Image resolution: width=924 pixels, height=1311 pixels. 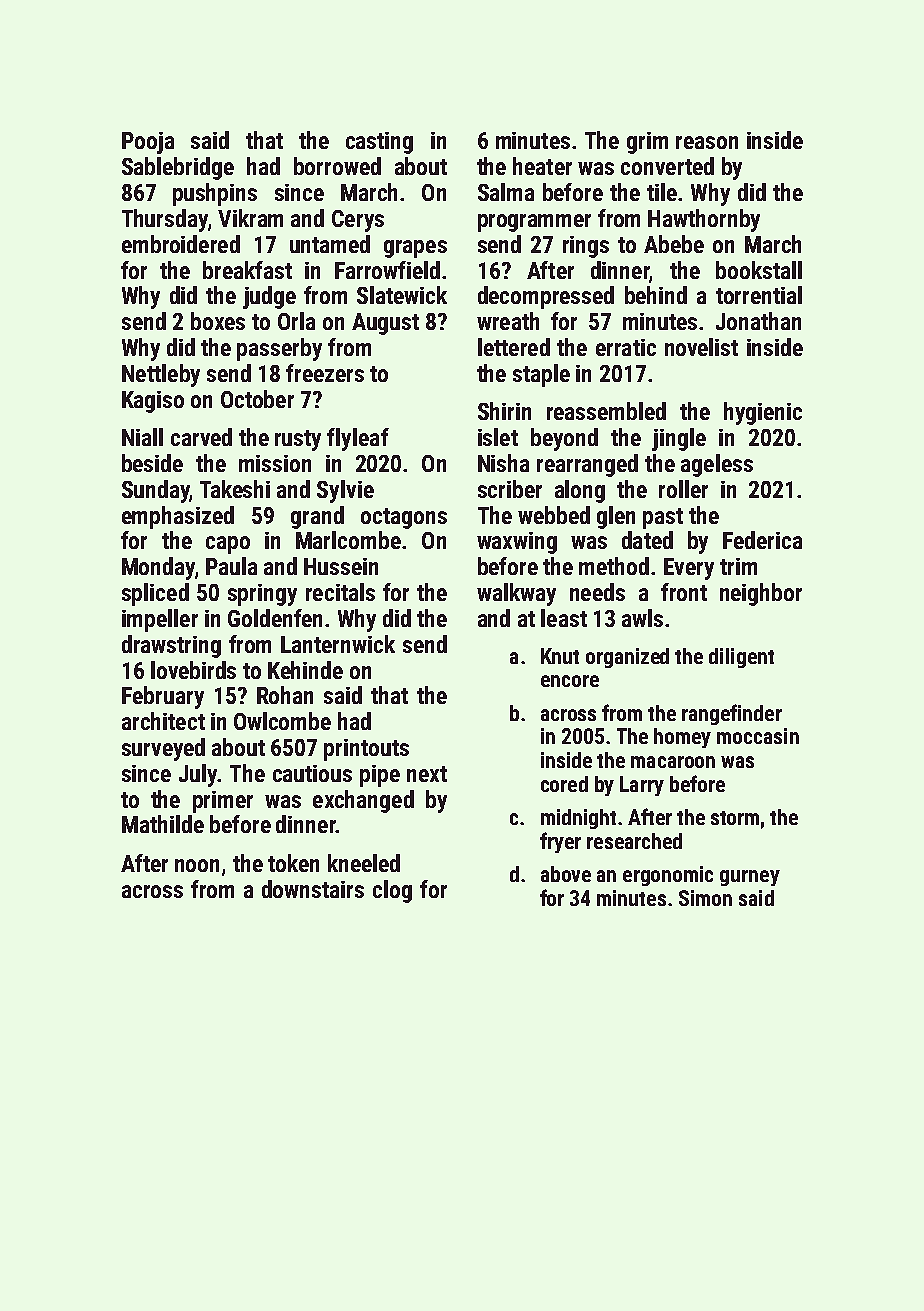 What do you see at coordinates (759, 270) in the screenshot?
I see `bookstall` at bounding box center [759, 270].
